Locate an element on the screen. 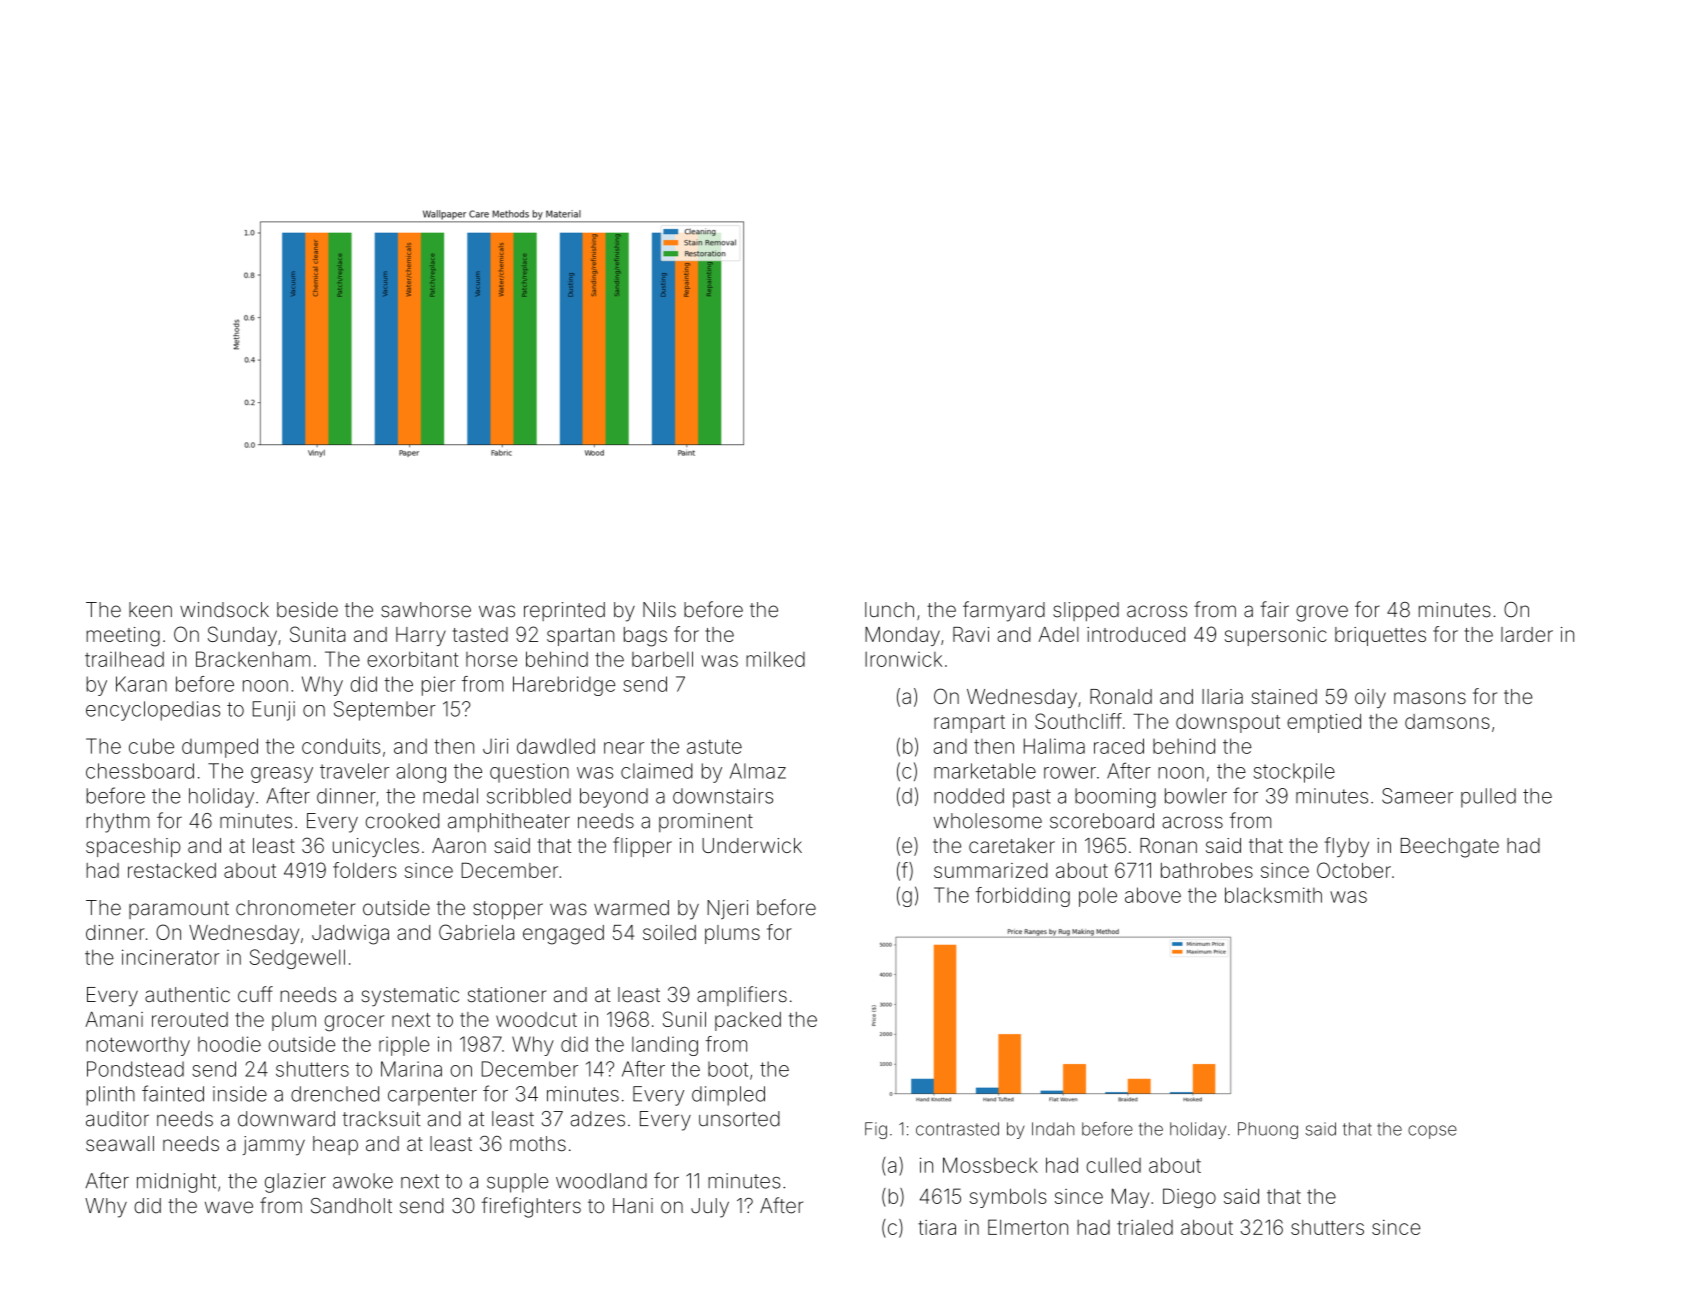 This screenshot has width=1682, height=1299. wholesome is located at coordinates (988, 821).
